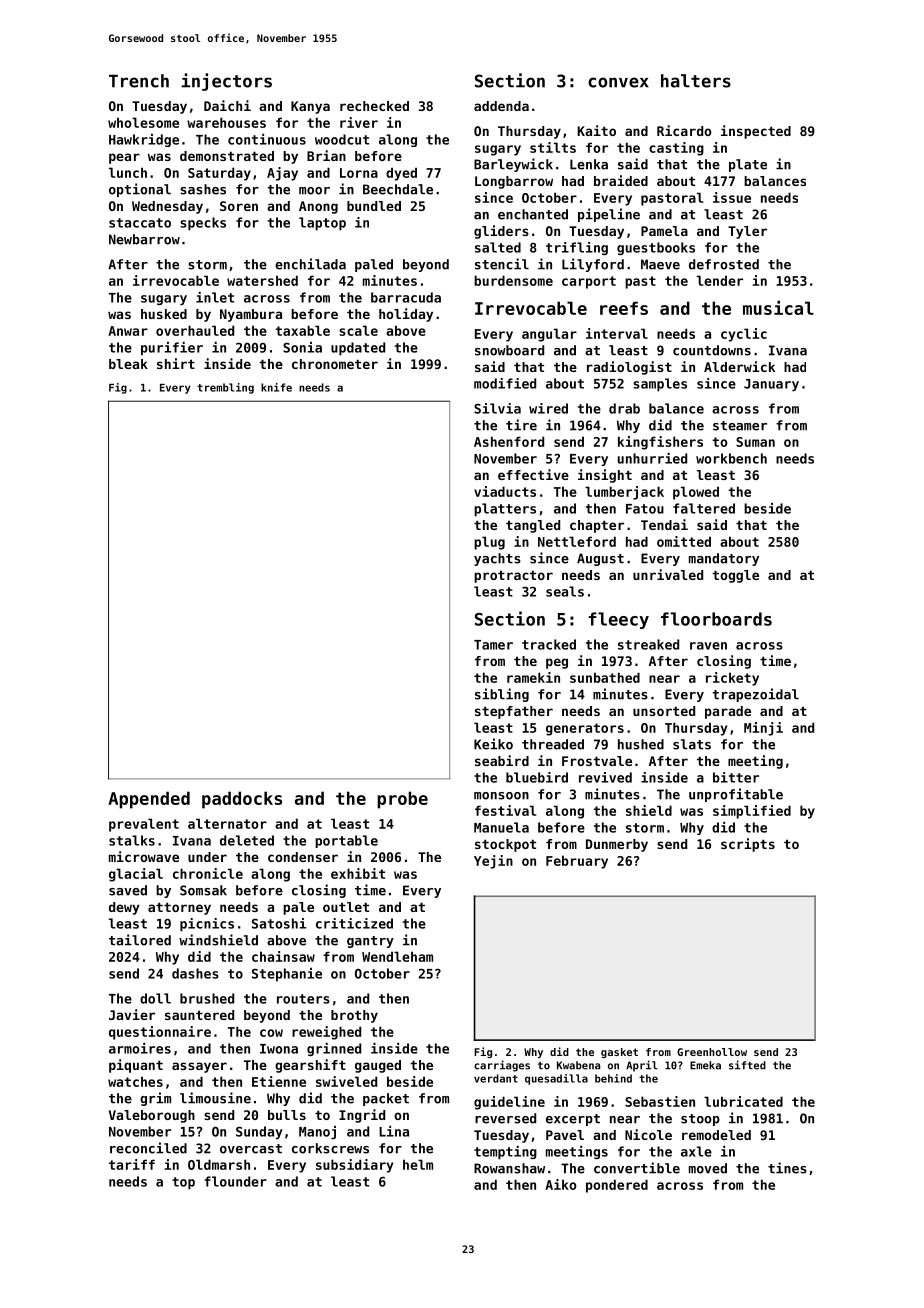 This document has height=1308, width=924. I want to click on Tamer, so click(493, 645).
